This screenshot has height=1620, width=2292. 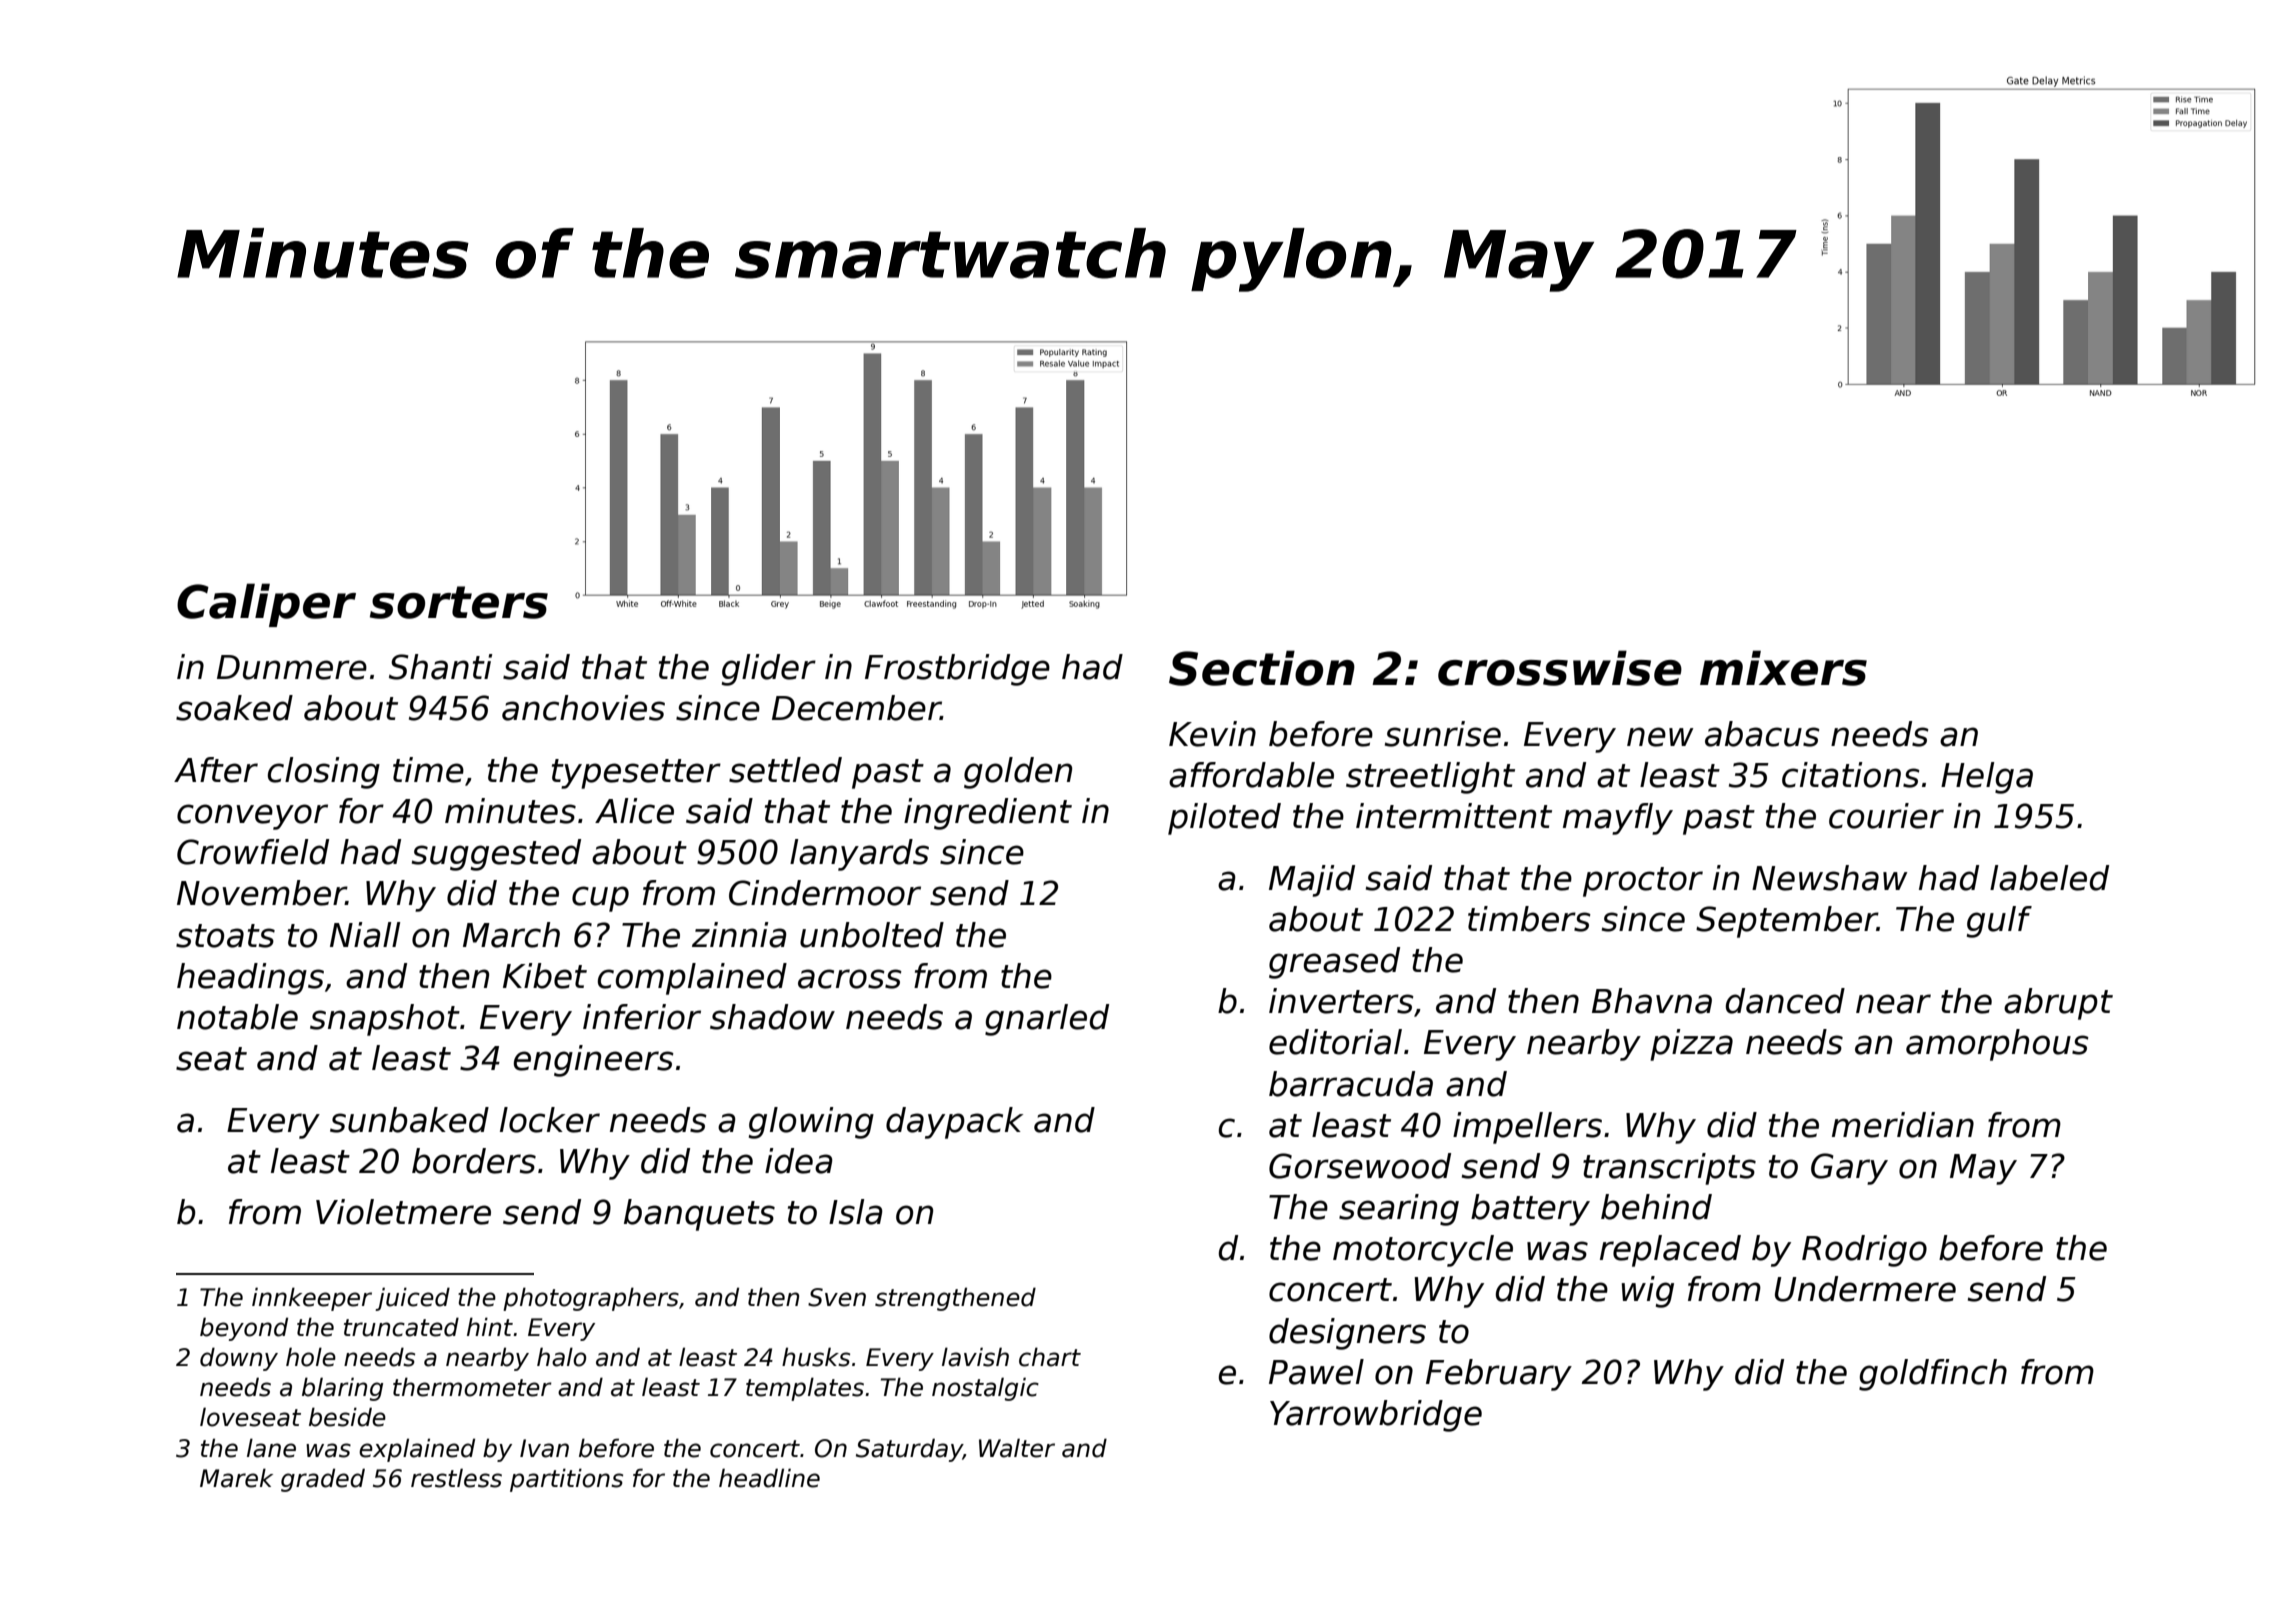 What do you see at coordinates (1316, 1372) in the screenshot?
I see `Pawel` at bounding box center [1316, 1372].
